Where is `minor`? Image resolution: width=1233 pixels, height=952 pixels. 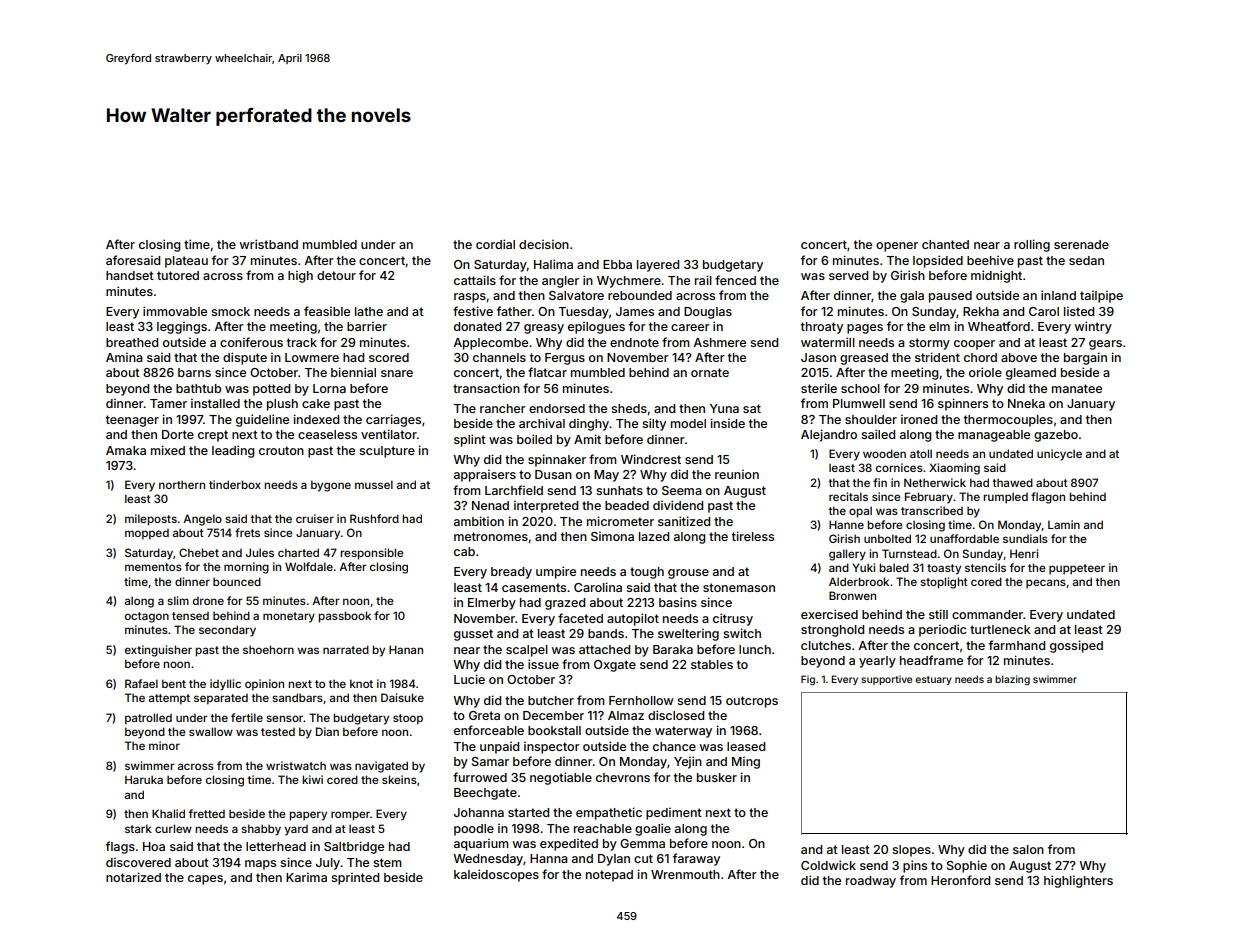 minor is located at coordinates (164, 745).
